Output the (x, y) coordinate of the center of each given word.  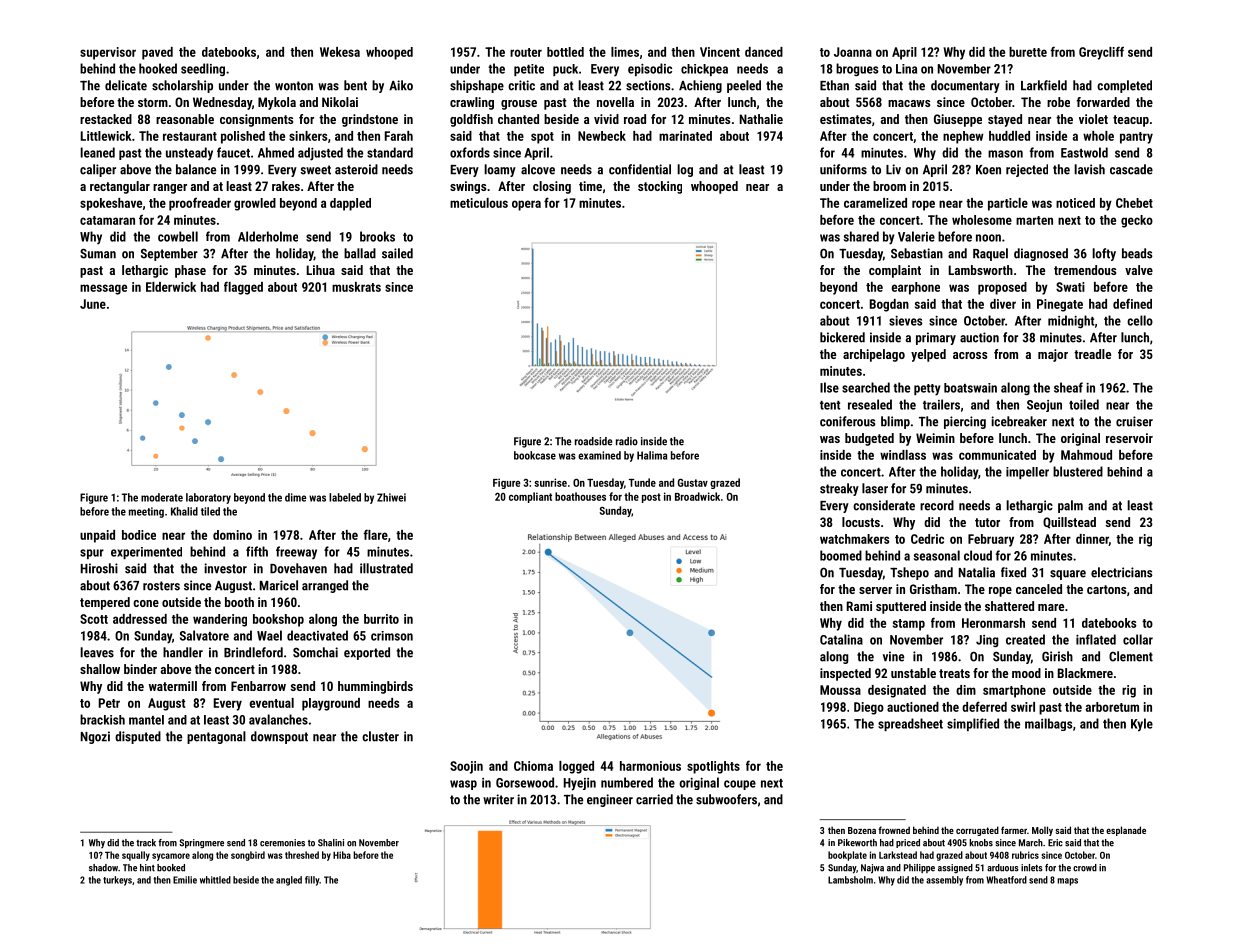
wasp (463, 785)
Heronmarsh (993, 623)
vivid (606, 119)
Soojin (466, 767)
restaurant (190, 136)
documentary (965, 86)
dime (295, 497)
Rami (859, 606)
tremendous (1085, 270)
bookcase (535, 455)
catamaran (107, 220)
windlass (903, 455)
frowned (894, 830)
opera (526, 205)
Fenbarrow (258, 686)
